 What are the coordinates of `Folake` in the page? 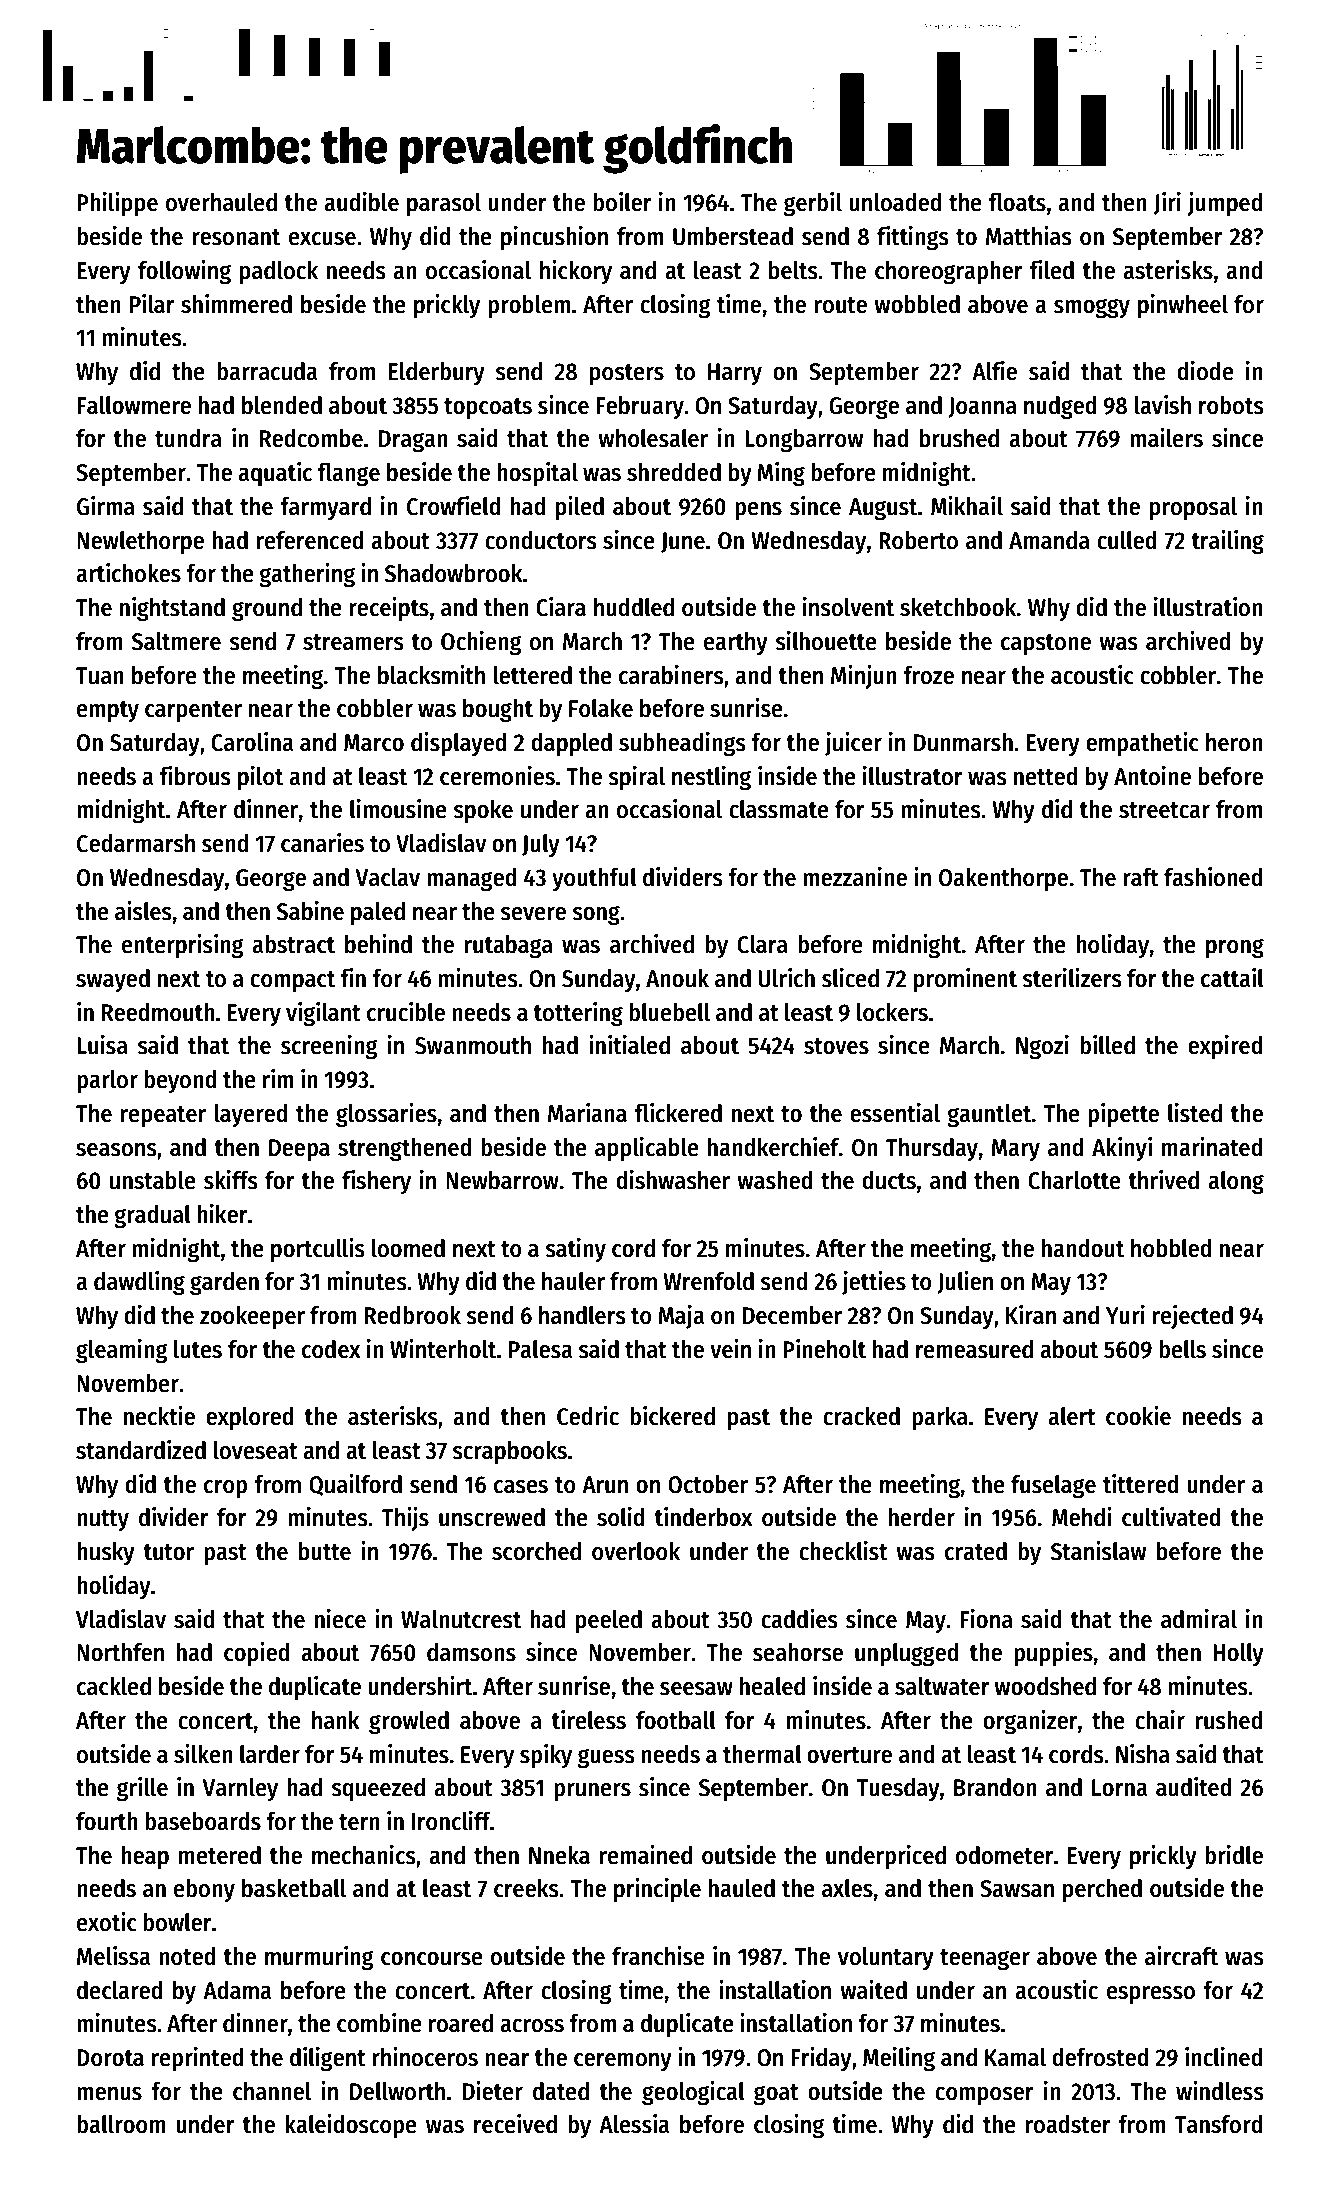 It's located at (601, 708).
